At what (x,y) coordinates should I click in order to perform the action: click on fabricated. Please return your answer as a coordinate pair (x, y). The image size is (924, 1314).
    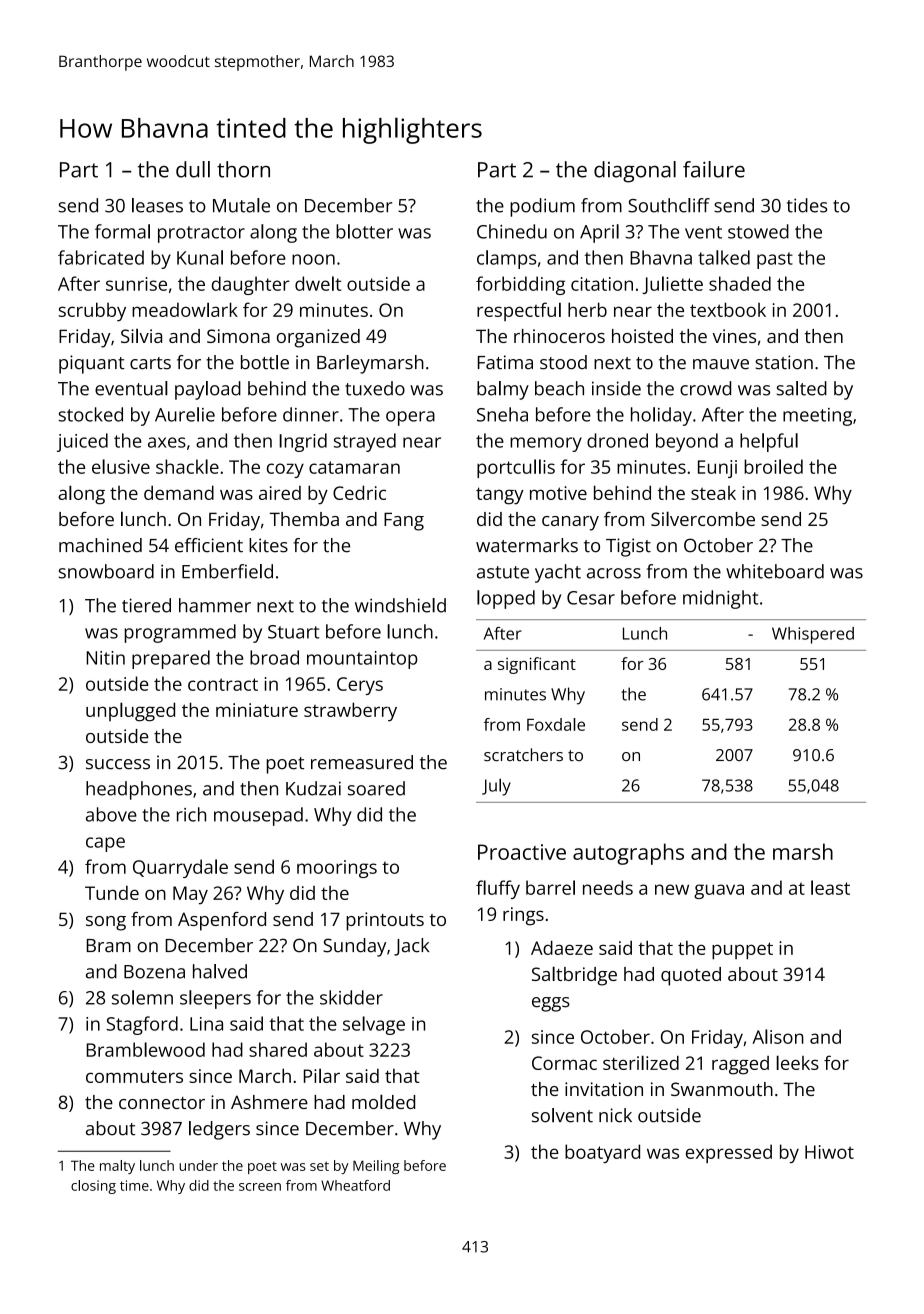
    Looking at the image, I should click on (101, 257).
